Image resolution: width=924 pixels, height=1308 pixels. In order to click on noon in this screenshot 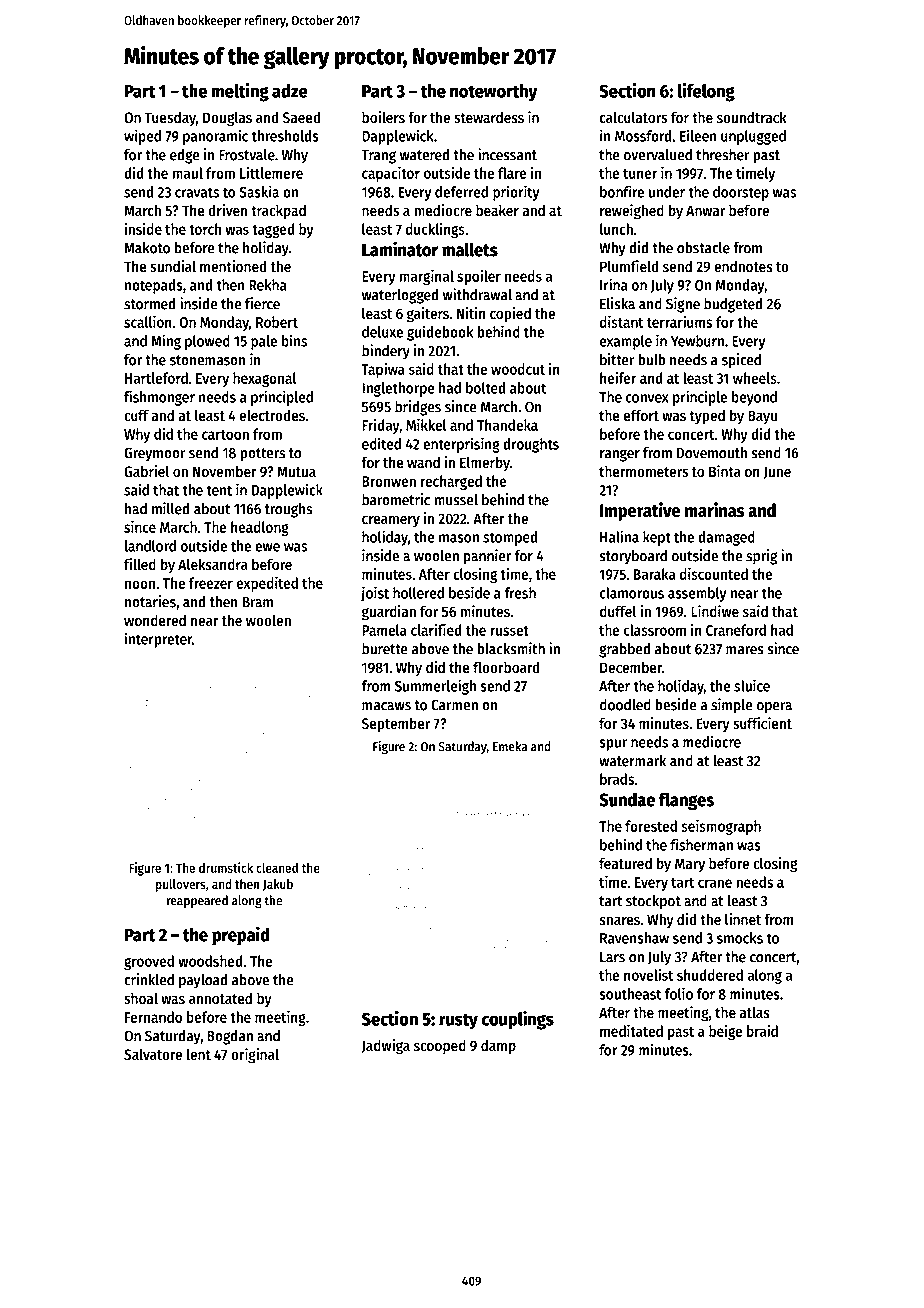, I will do `click(140, 584)`.
